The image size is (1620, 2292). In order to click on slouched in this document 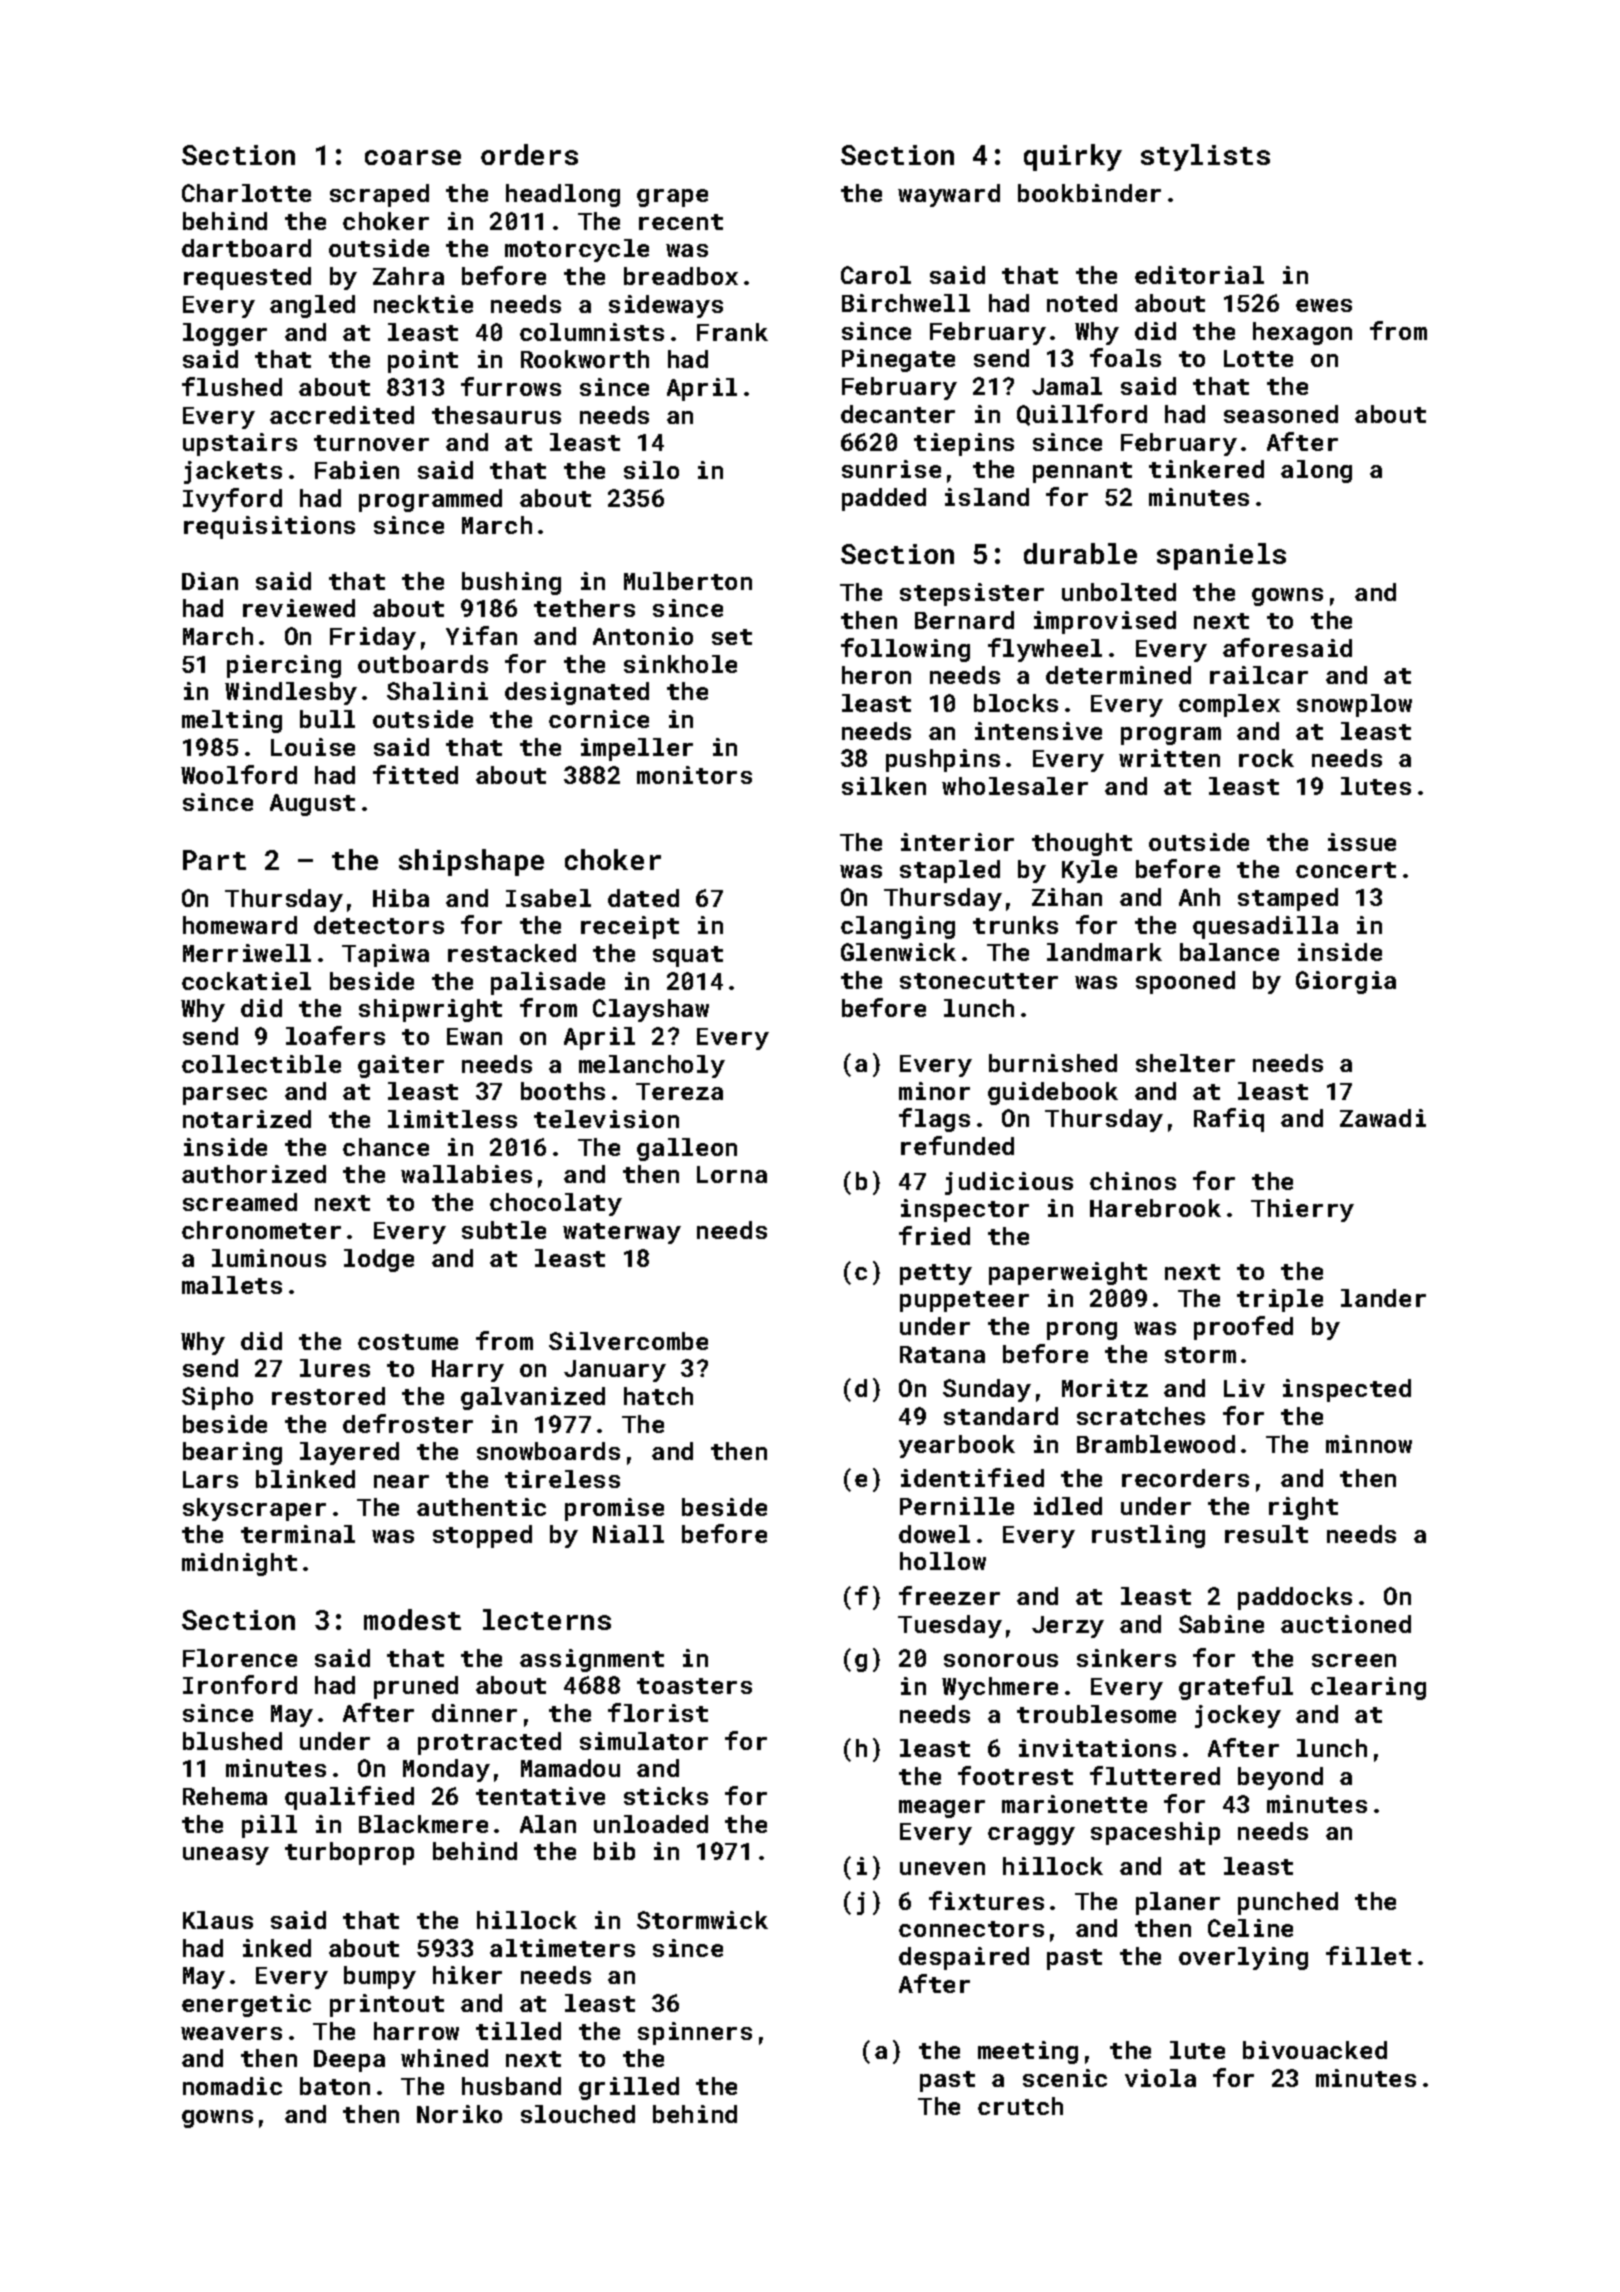, I will do `click(578, 2114)`.
